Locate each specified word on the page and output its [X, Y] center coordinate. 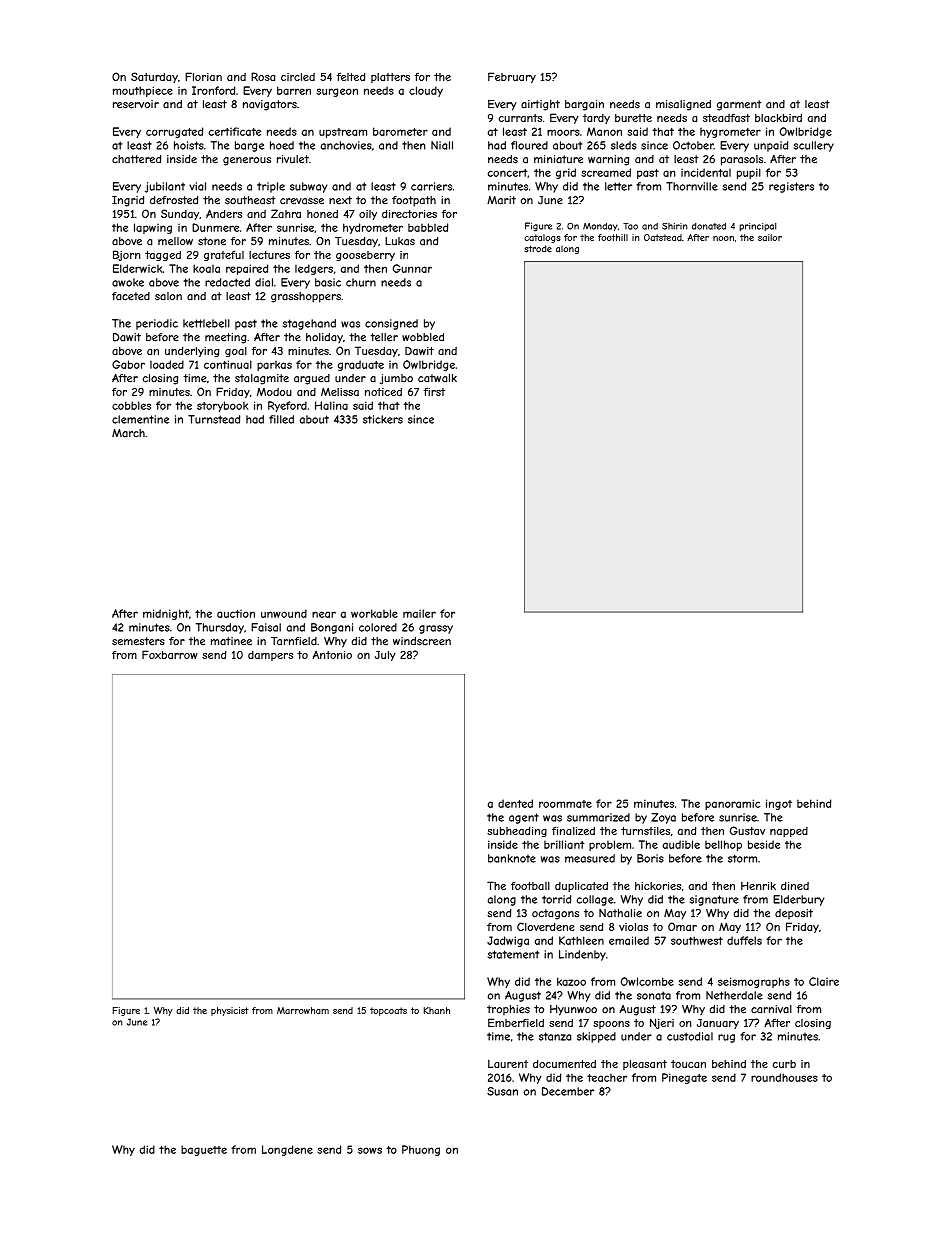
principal [757, 227]
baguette [204, 1150]
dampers [270, 656]
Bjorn [127, 255]
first [434, 392]
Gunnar [412, 268]
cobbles [131, 405]
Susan [502, 1091]
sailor [770, 237]
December [568, 1091]
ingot [779, 804]
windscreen [422, 641]
